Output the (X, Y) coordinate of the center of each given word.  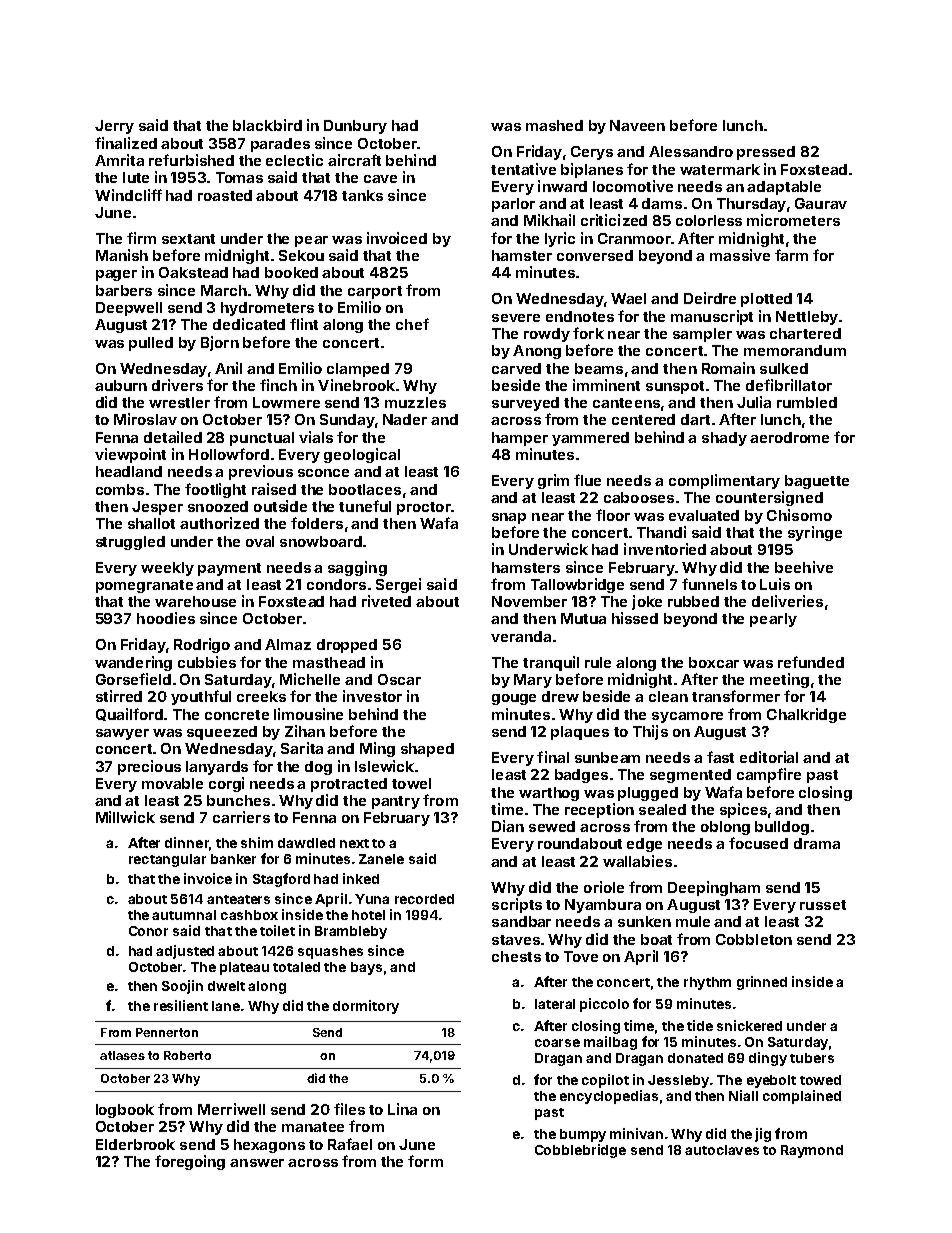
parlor (513, 205)
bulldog (782, 828)
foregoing (190, 1162)
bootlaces (365, 489)
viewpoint (130, 455)
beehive (804, 567)
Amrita (119, 160)
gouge (514, 699)
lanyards (217, 768)
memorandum (795, 350)
